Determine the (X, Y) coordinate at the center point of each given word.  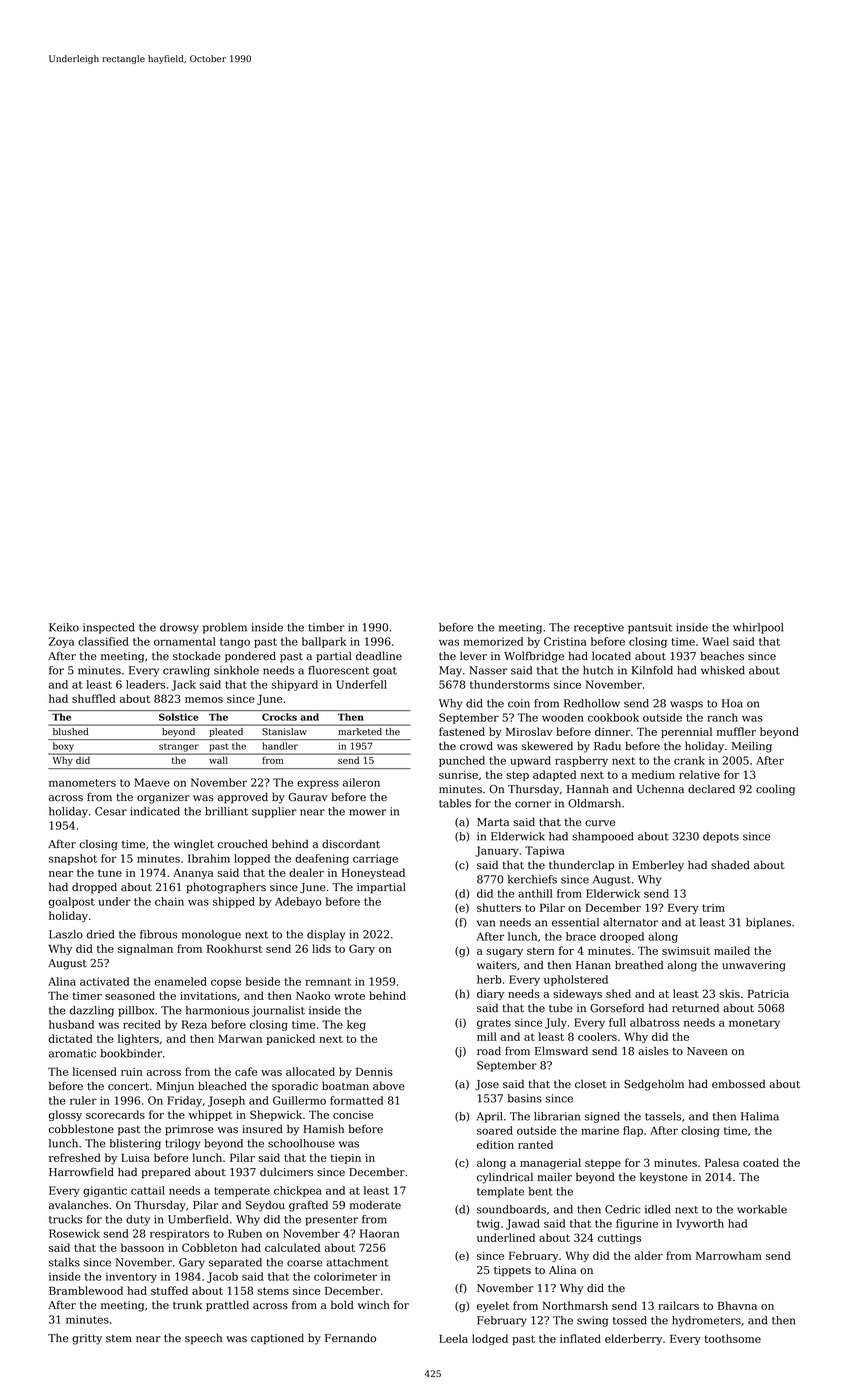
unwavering (754, 966)
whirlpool (758, 628)
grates (494, 1024)
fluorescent (339, 670)
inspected (109, 628)
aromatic (72, 1053)
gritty (87, 1339)
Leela (453, 1338)
